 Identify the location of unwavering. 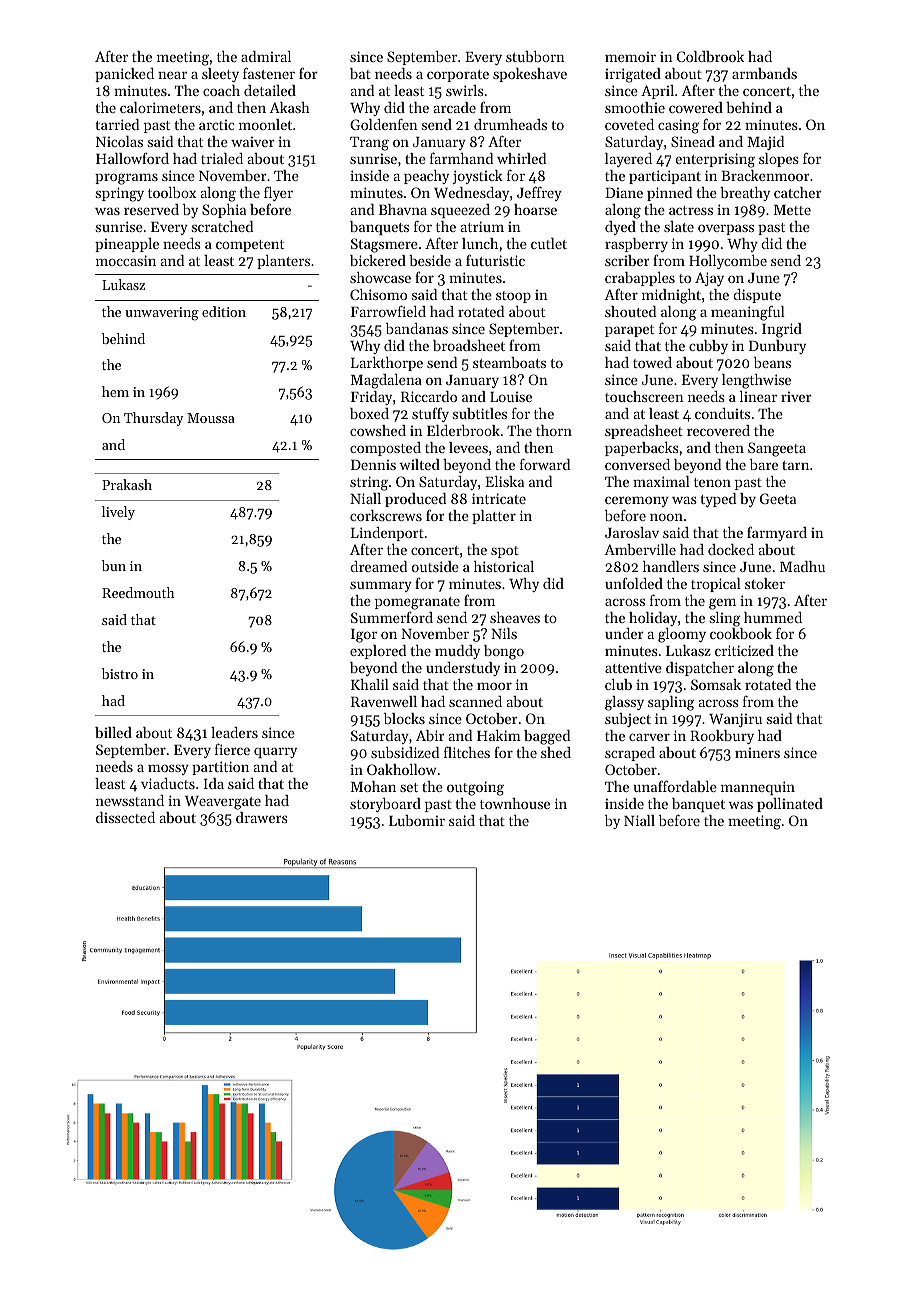
(162, 314).
